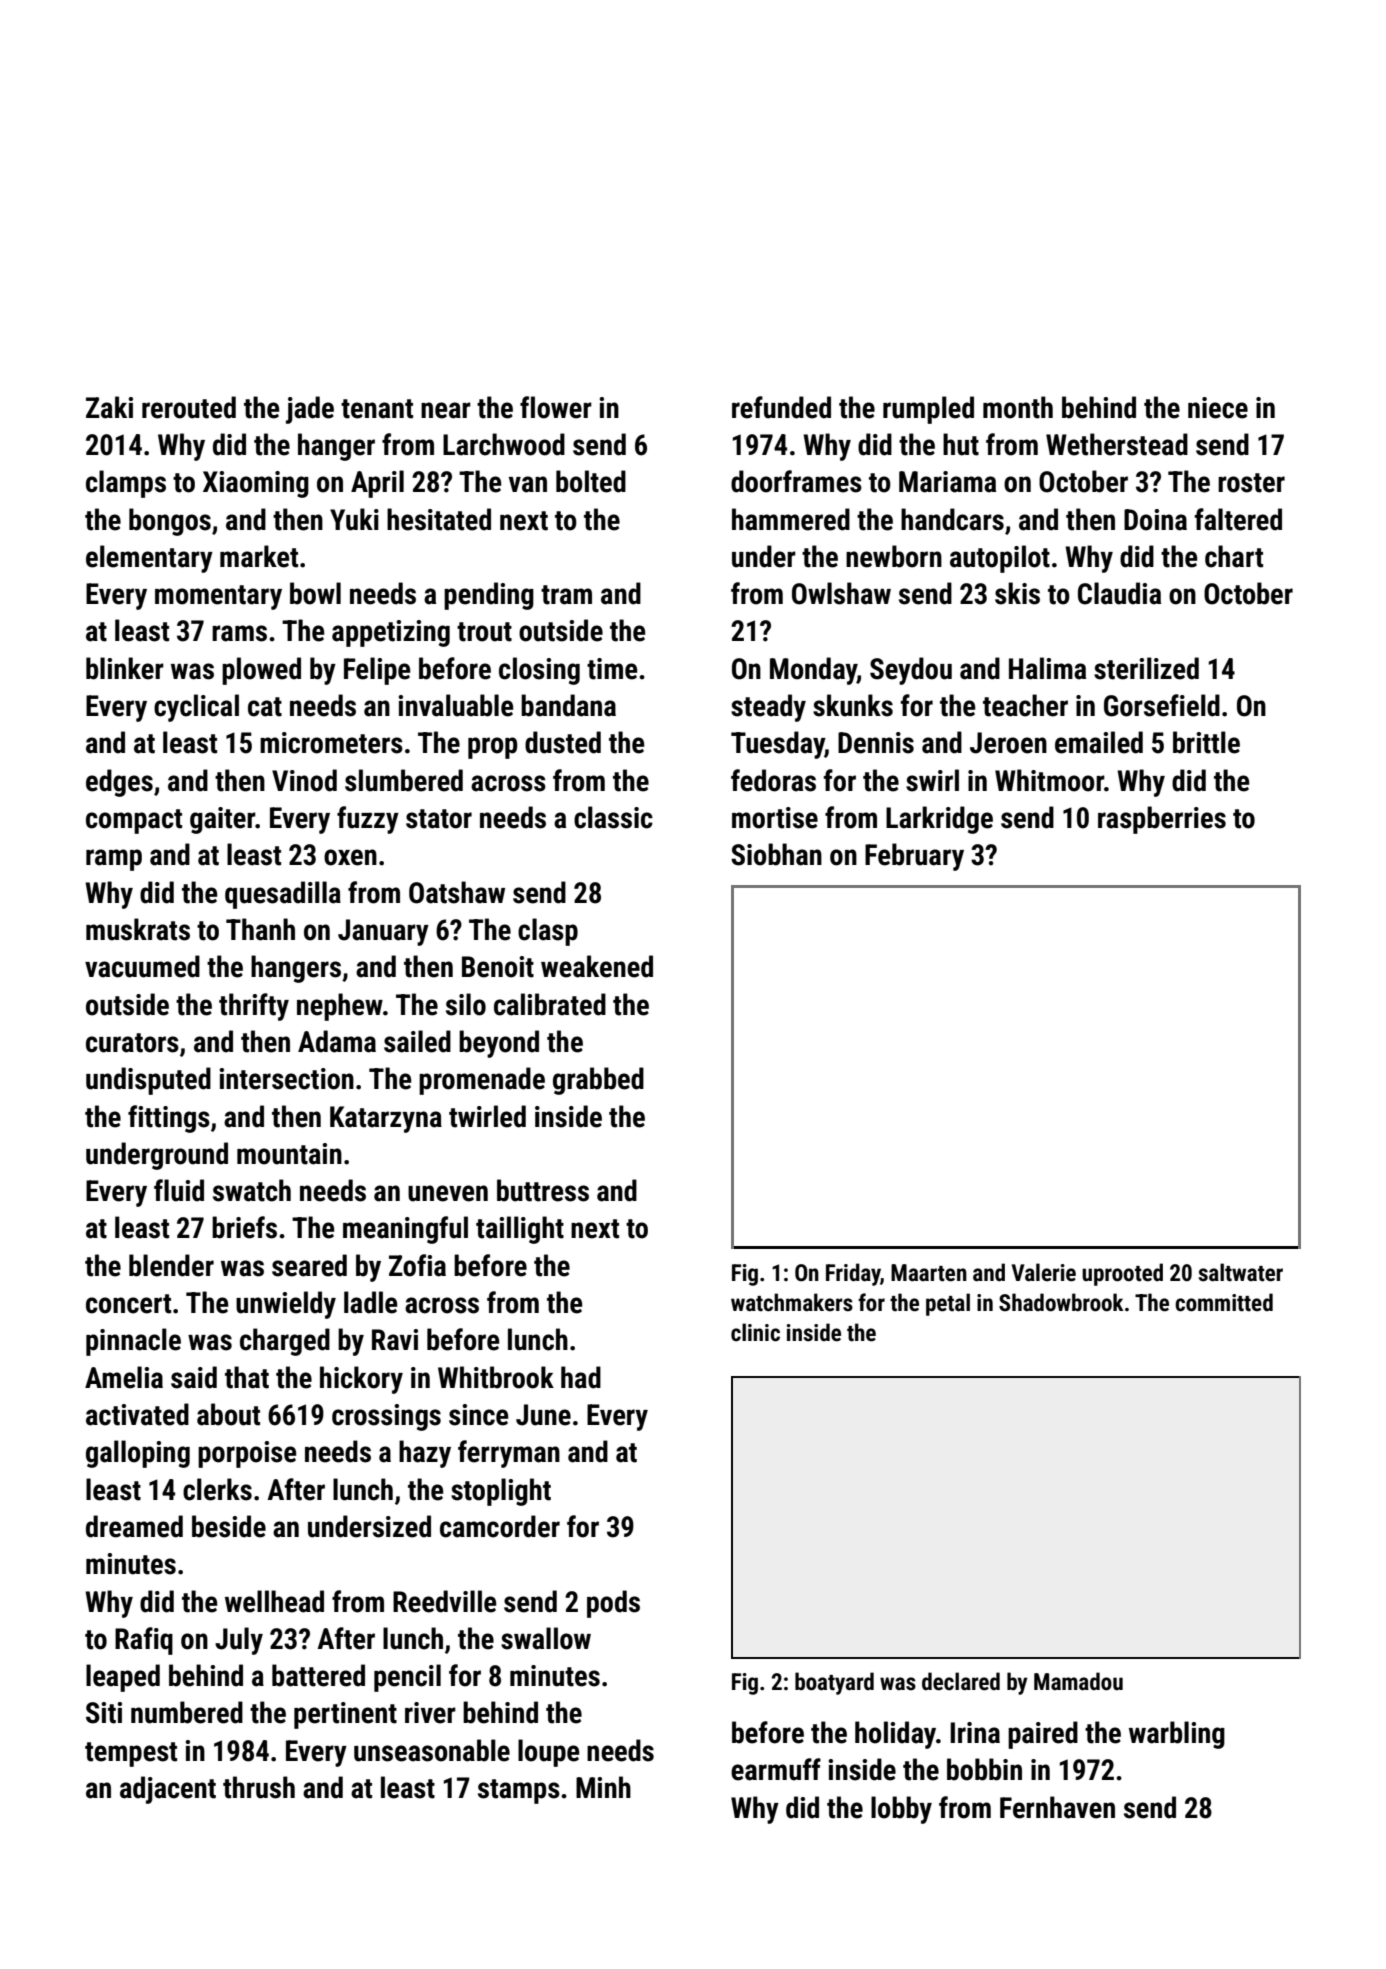  Describe the element at coordinates (138, 1454) in the image. I see `galloping` at that location.
